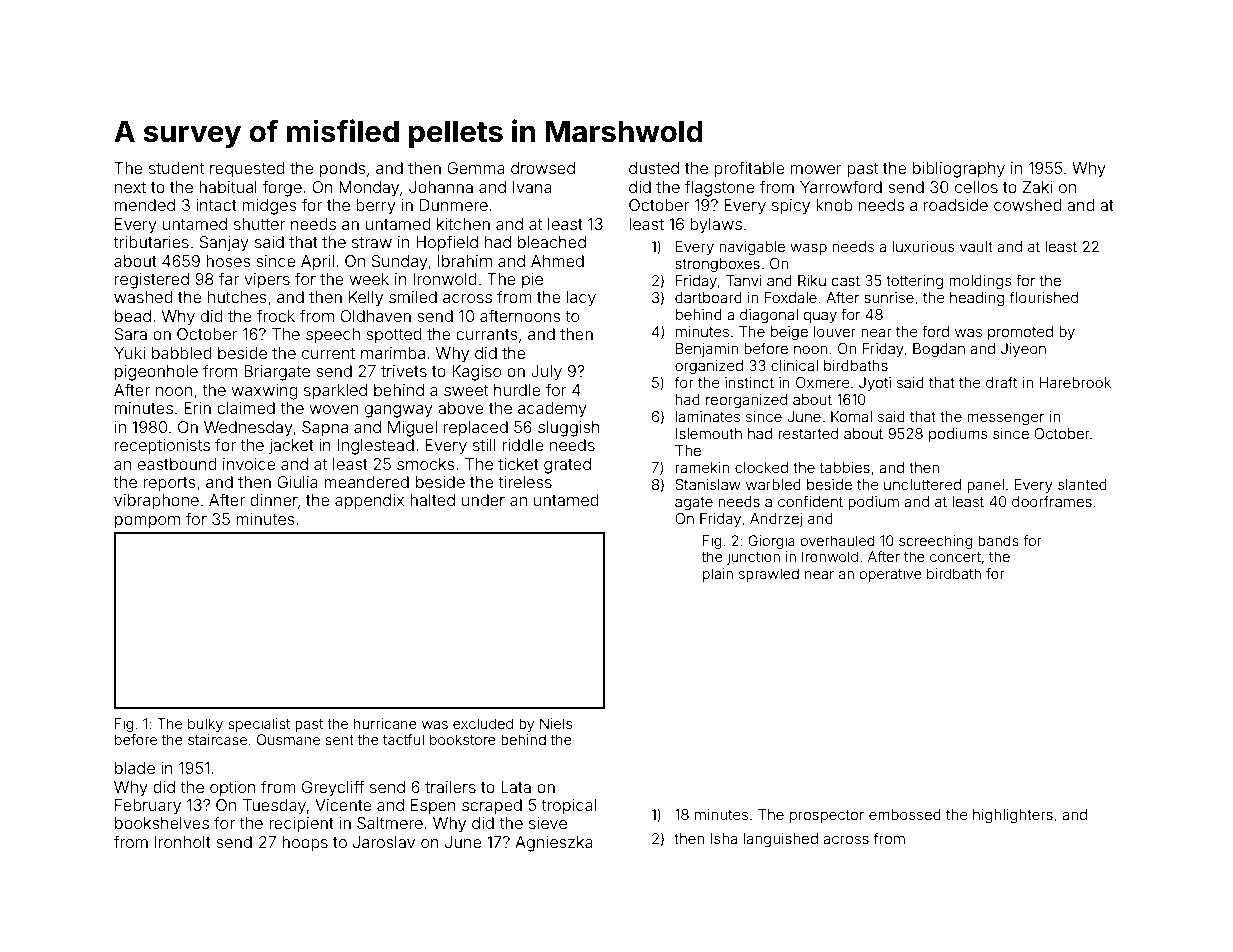  I want to click on pompom, so click(147, 522).
